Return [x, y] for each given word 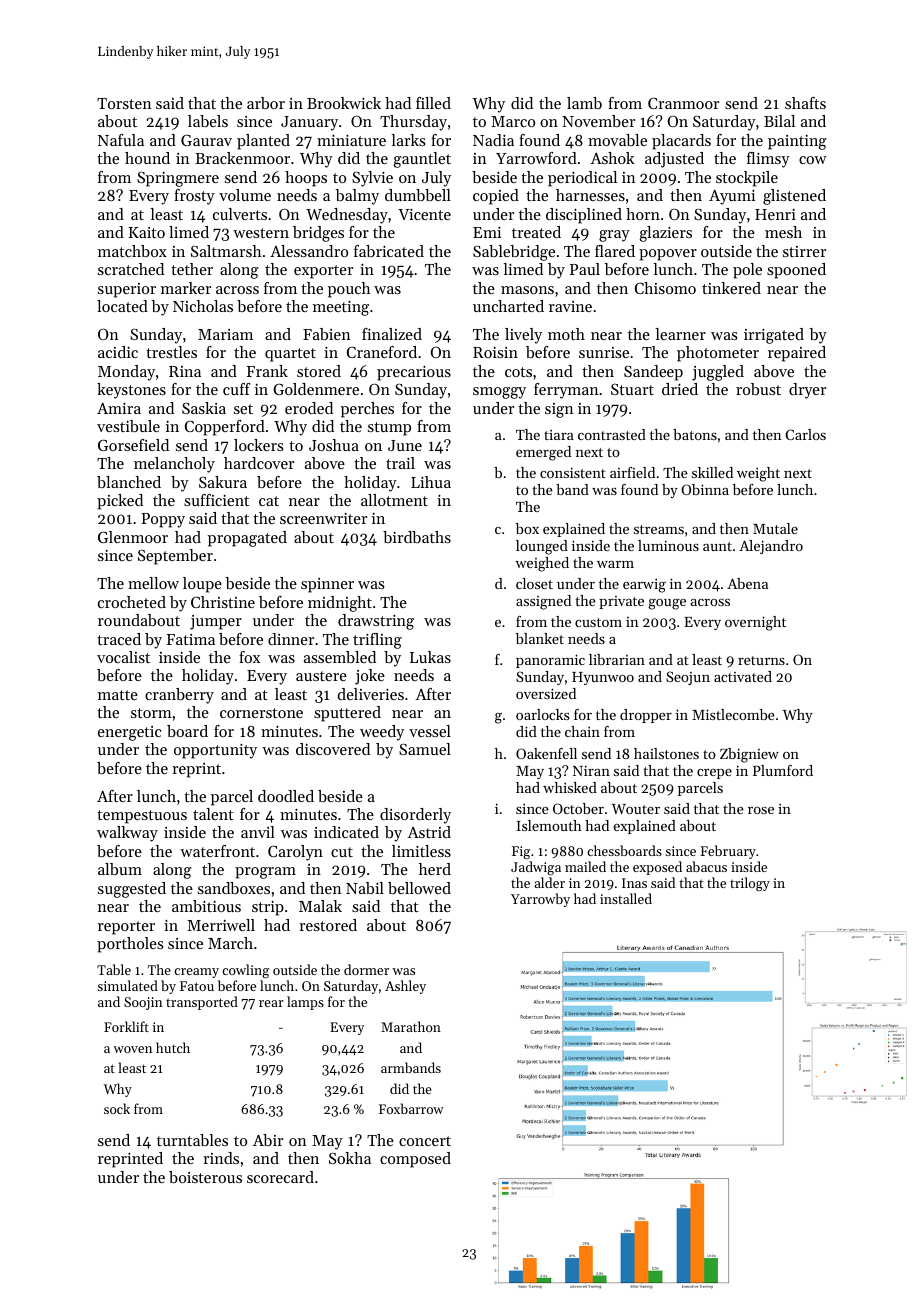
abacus [706, 866]
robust [758, 389]
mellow [153, 583]
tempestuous [142, 817]
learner [680, 334]
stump [389, 429]
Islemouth [549, 825]
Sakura [223, 482]
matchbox [132, 251]
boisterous [205, 1177]
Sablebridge [514, 253]
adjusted [674, 160]
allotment [394, 500]
